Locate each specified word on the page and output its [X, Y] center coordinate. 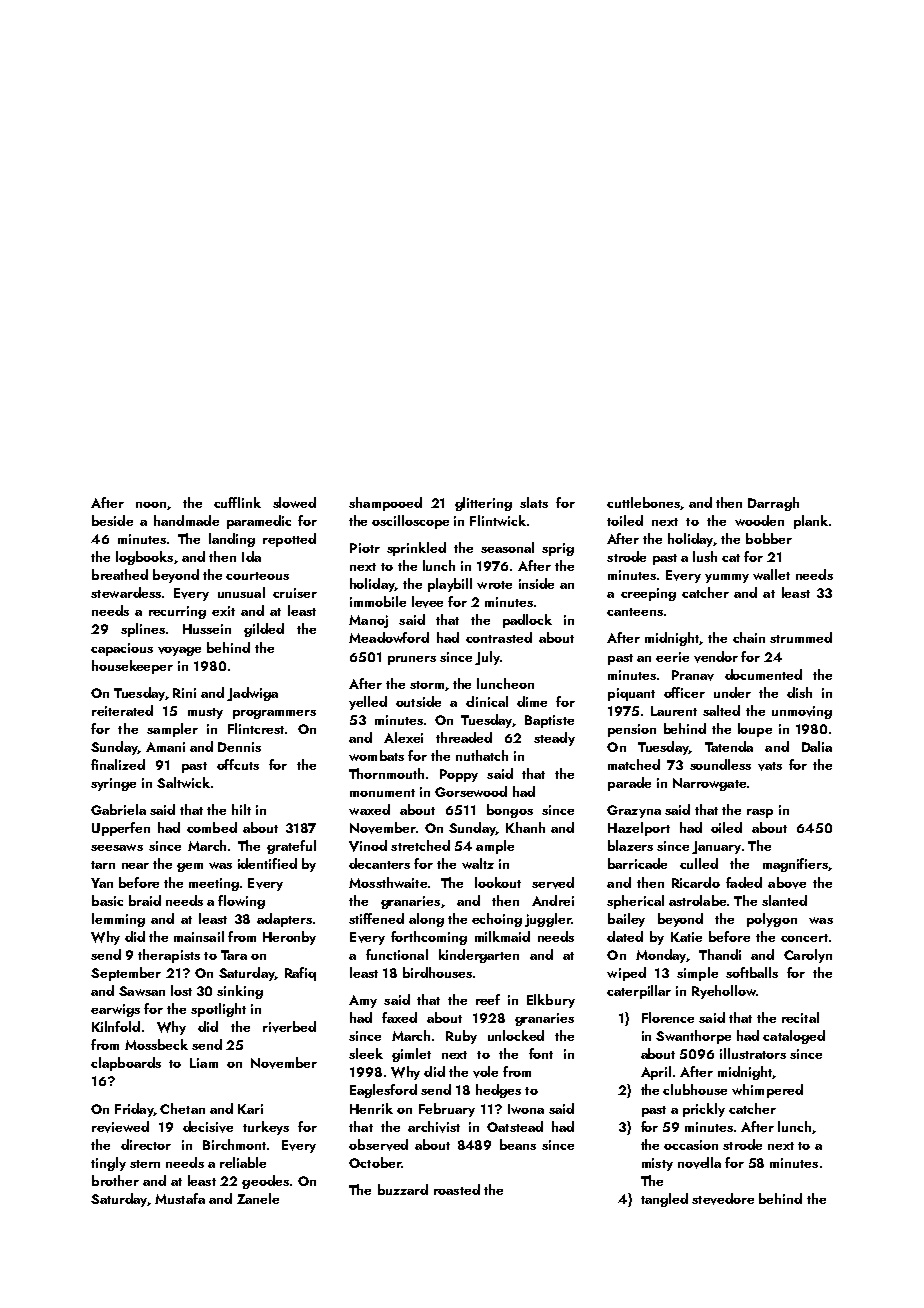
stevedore [723, 1199]
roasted [457, 1189]
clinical [487, 701]
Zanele [258, 1198]
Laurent [674, 711]
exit [223, 611]
